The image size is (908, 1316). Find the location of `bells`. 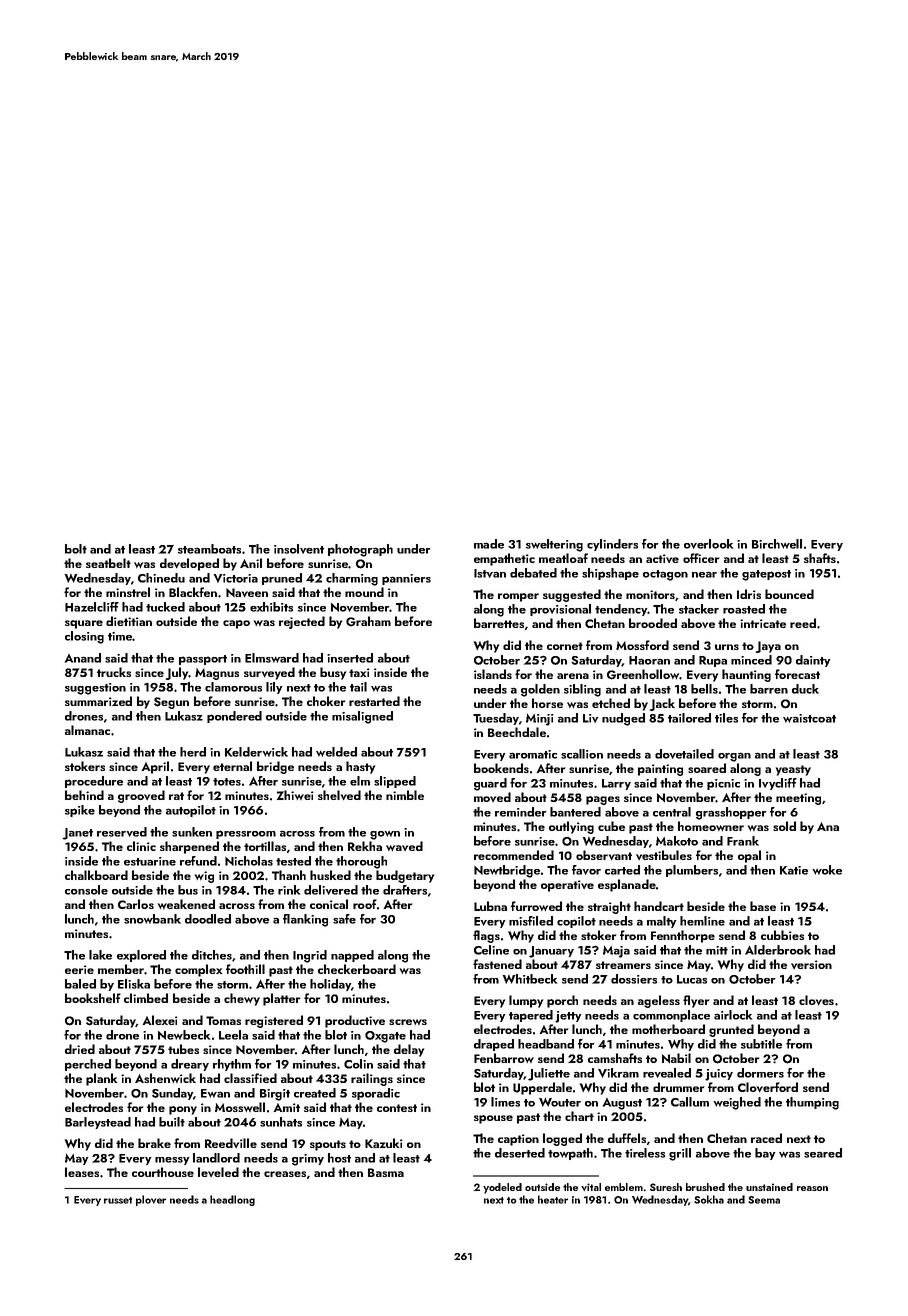

bells is located at coordinates (704, 689).
